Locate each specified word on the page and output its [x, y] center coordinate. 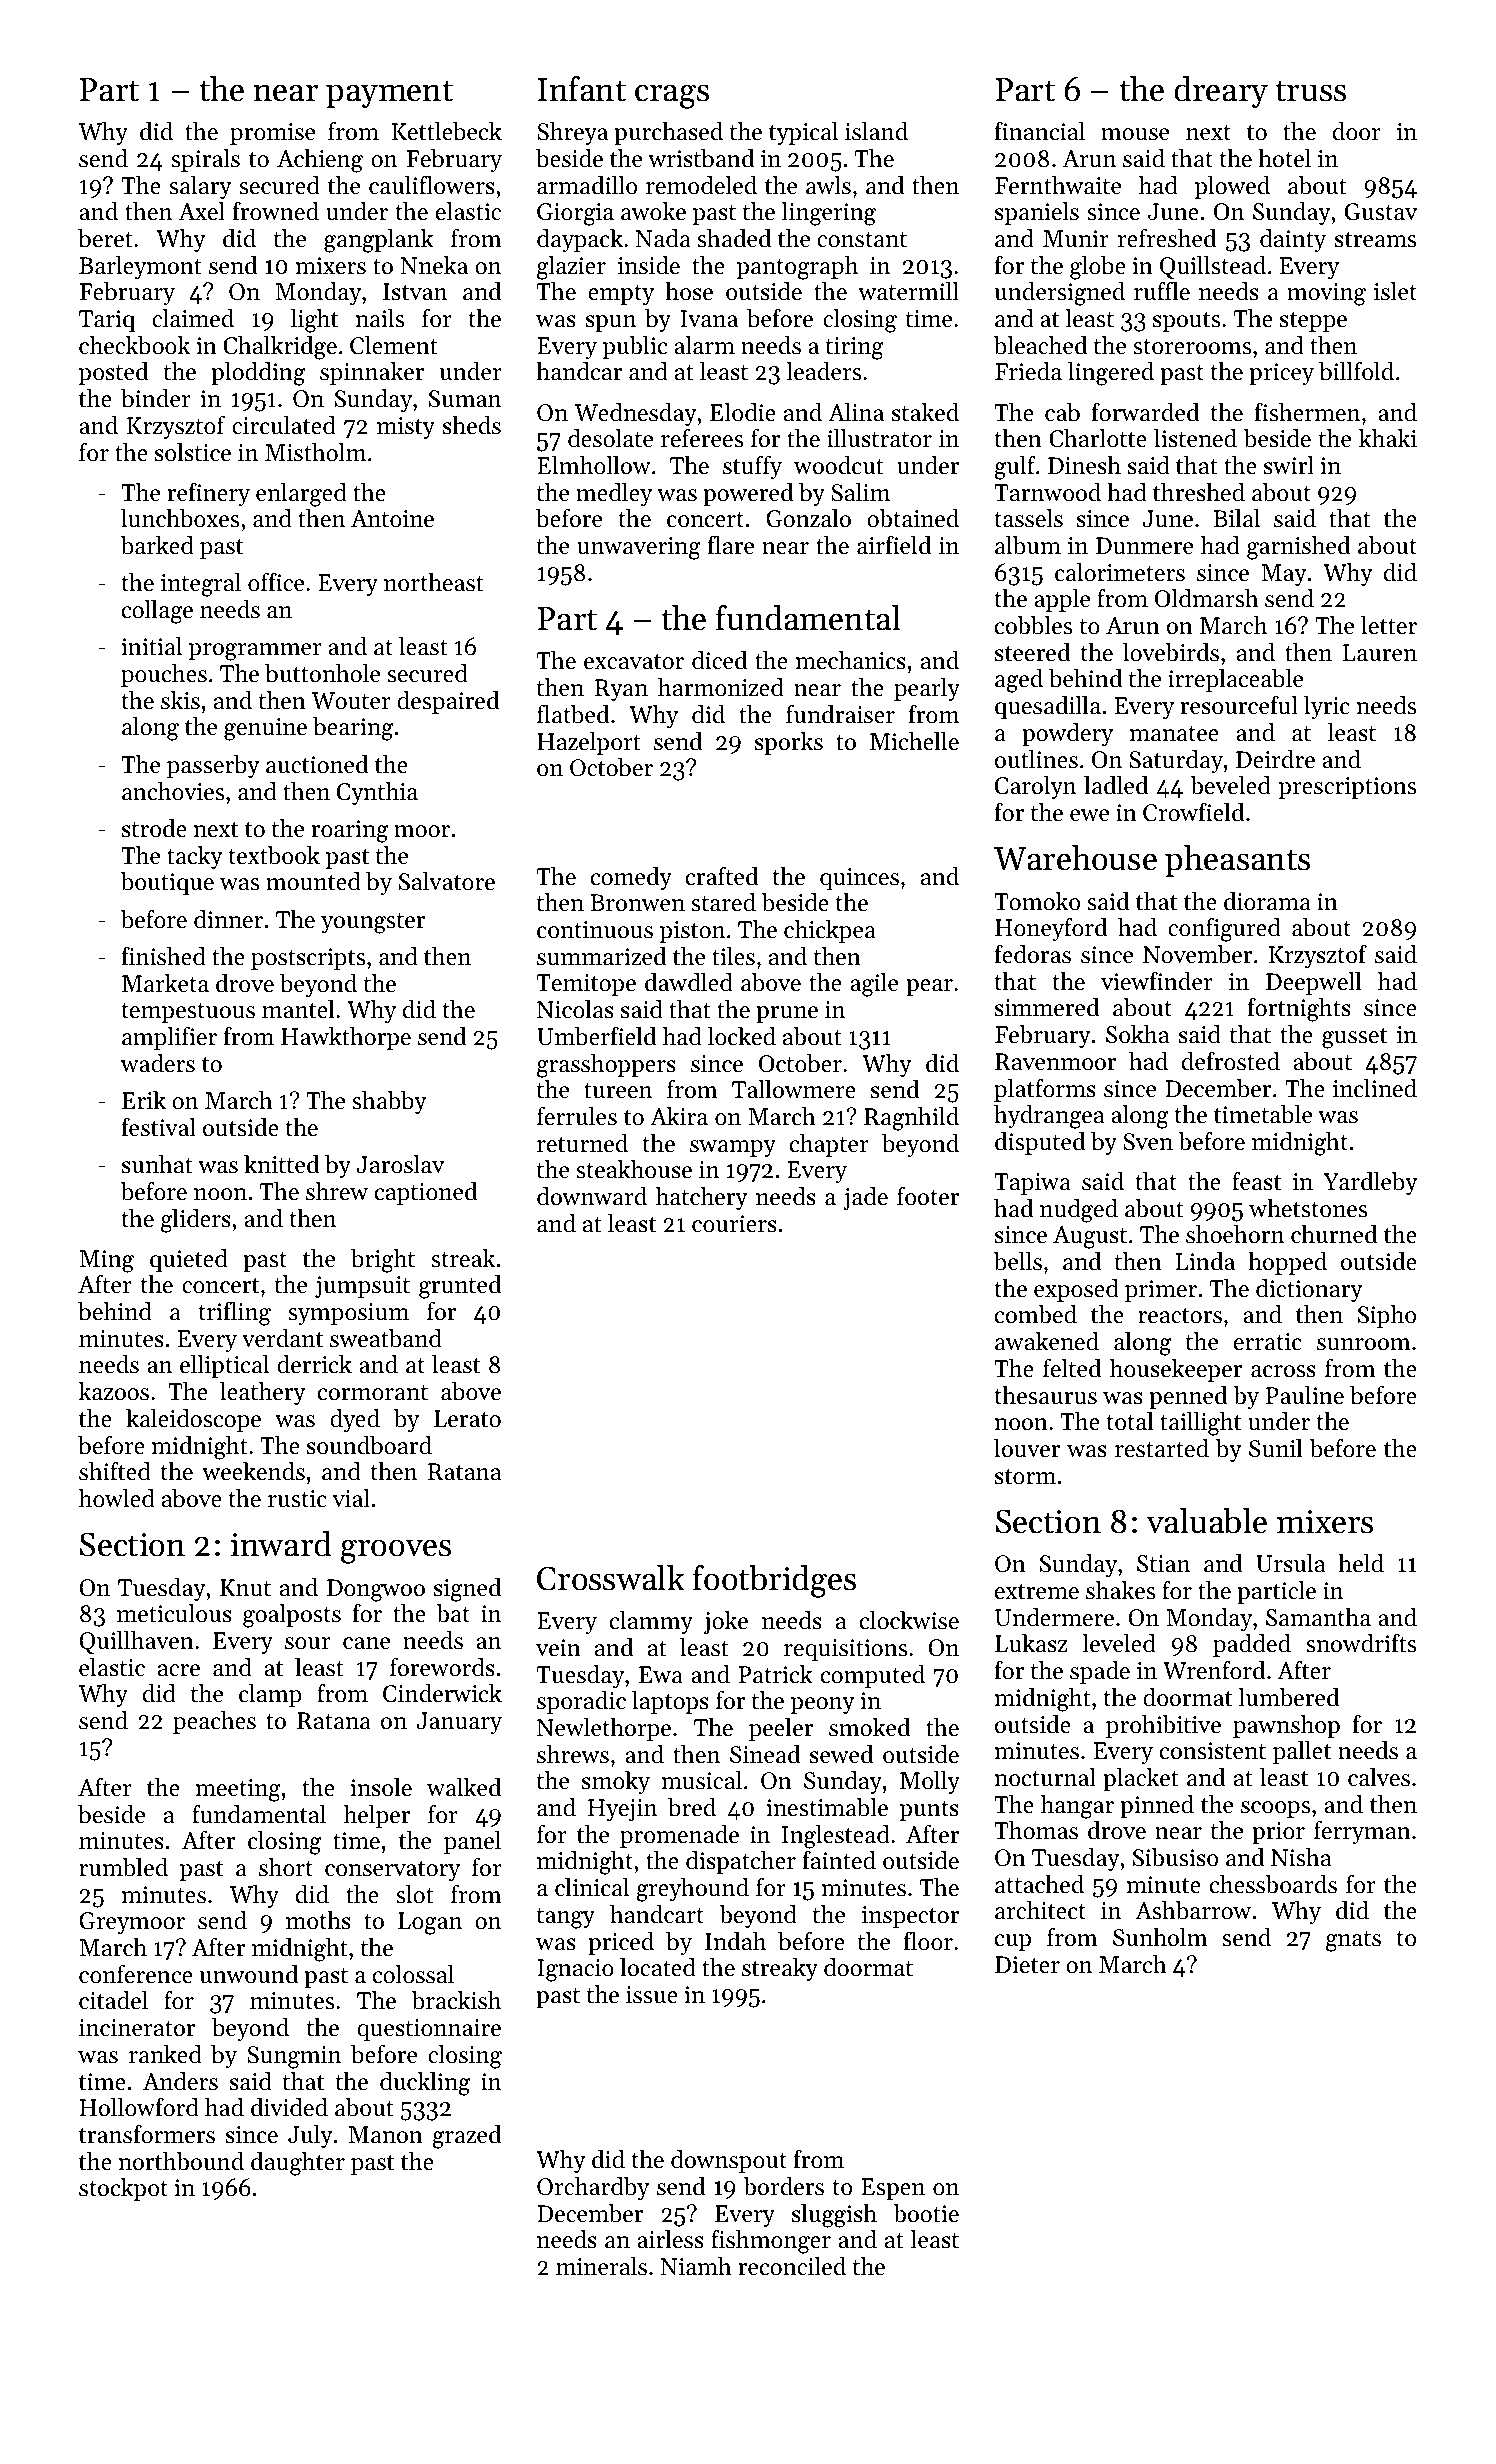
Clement [394, 345]
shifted [115, 1471]
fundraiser [840, 714]
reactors [1180, 1316]
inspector [910, 1917]
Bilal [1236, 518]
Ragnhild [911, 1119]
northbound [181, 2161]
